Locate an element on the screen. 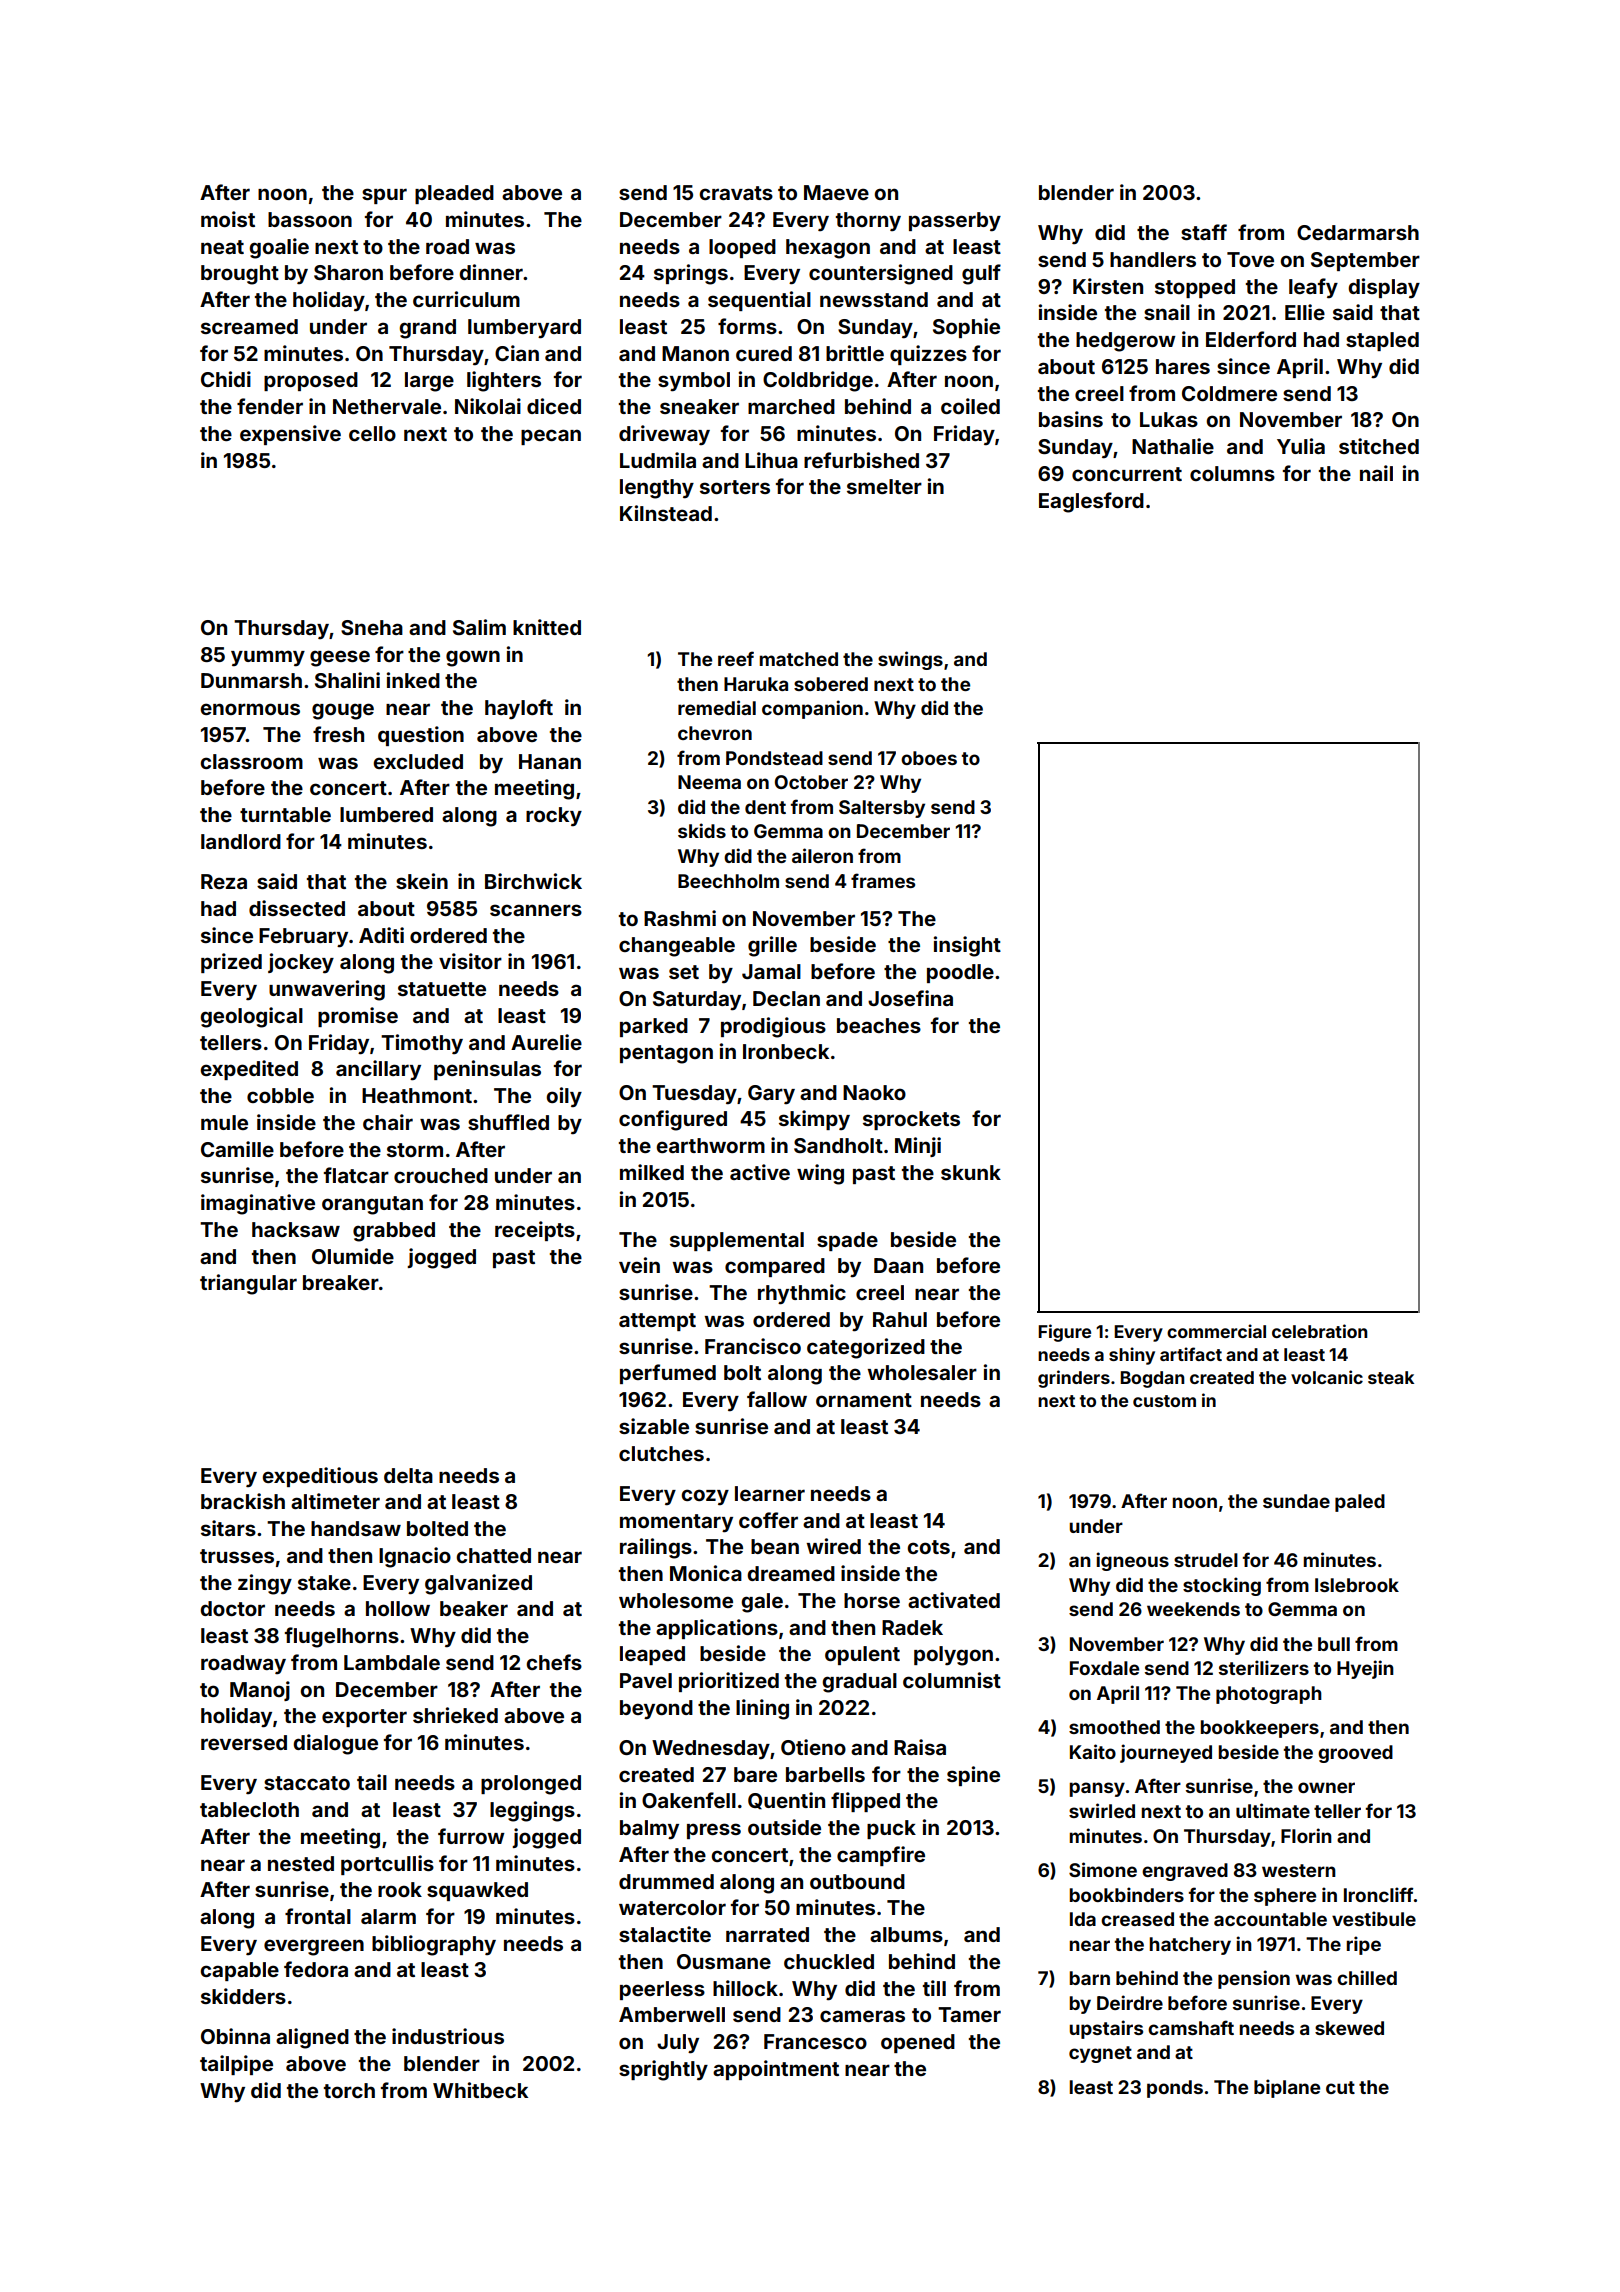  Cedarmarsh is located at coordinates (1358, 232).
